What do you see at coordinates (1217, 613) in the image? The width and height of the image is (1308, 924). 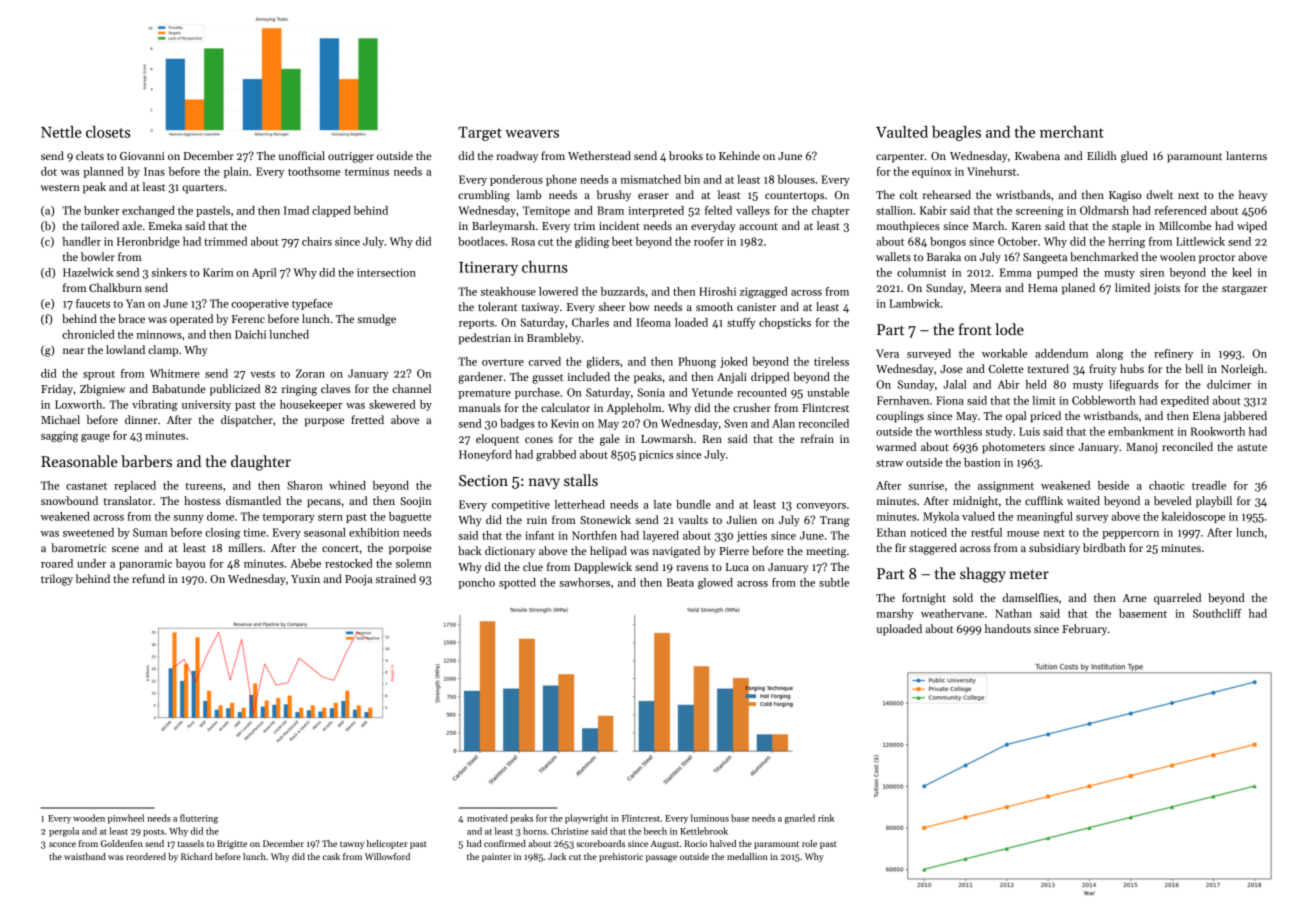 I see `Southcliff` at bounding box center [1217, 613].
